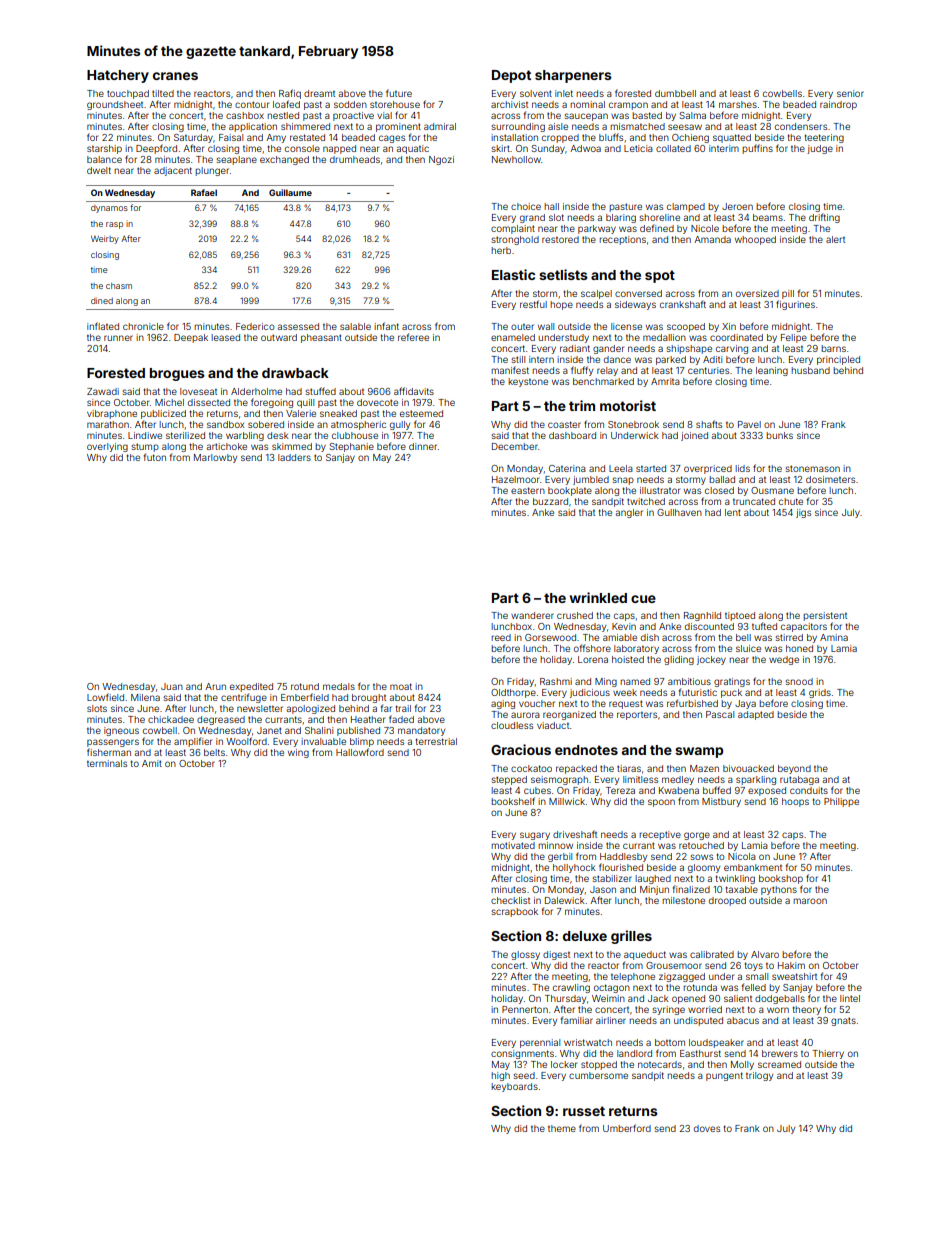  What do you see at coordinates (107, 447) in the screenshot?
I see `overlying` at bounding box center [107, 447].
